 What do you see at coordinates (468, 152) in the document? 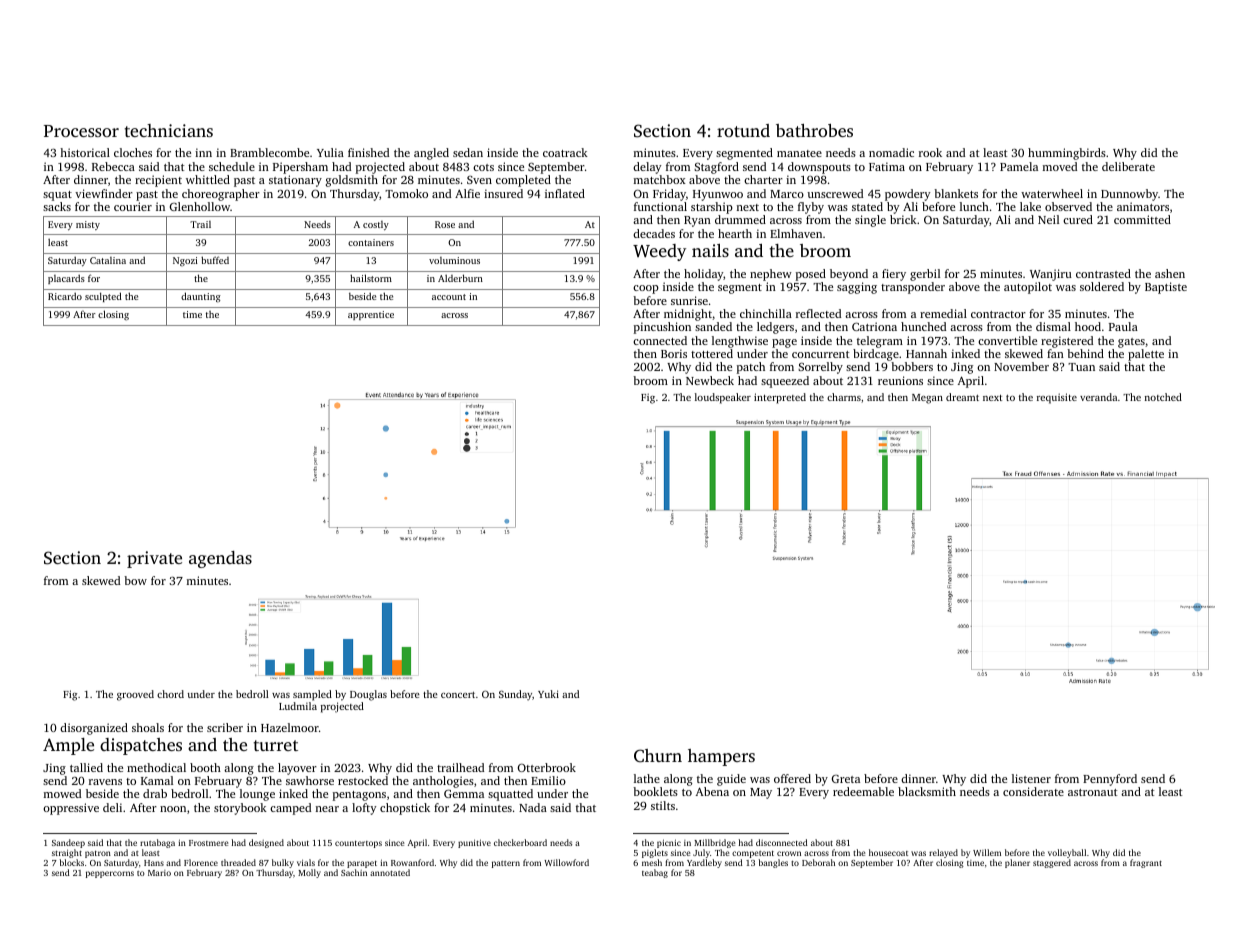
I see `sedan` at bounding box center [468, 152].
